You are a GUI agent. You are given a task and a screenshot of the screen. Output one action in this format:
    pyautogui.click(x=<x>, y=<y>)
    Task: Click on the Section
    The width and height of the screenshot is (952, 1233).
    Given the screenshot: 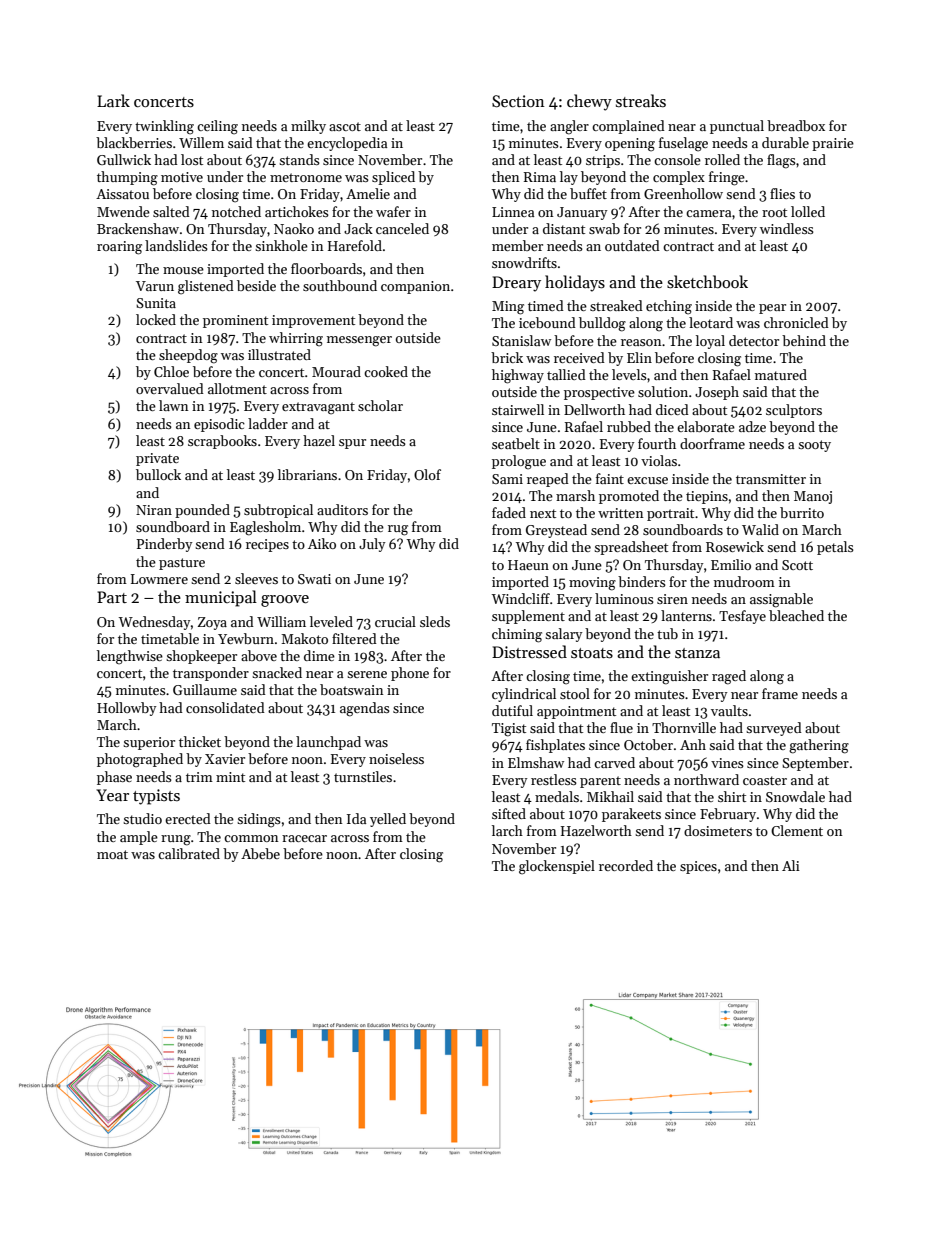 What is the action you would take?
    pyautogui.click(x=518, y=101)
